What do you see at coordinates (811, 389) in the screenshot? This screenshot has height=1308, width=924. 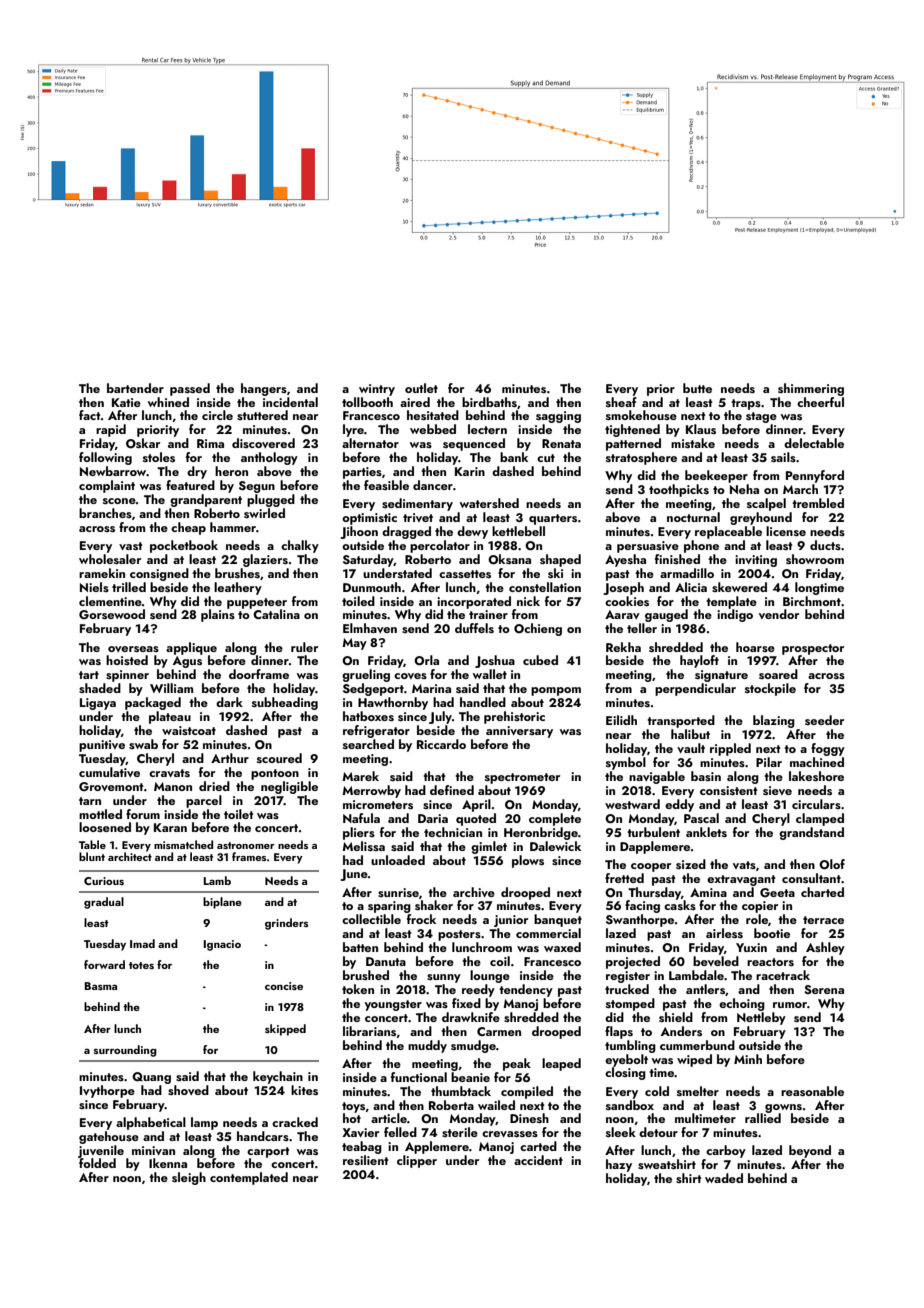 I see `shimmering` at bounding box center [811, 389].
